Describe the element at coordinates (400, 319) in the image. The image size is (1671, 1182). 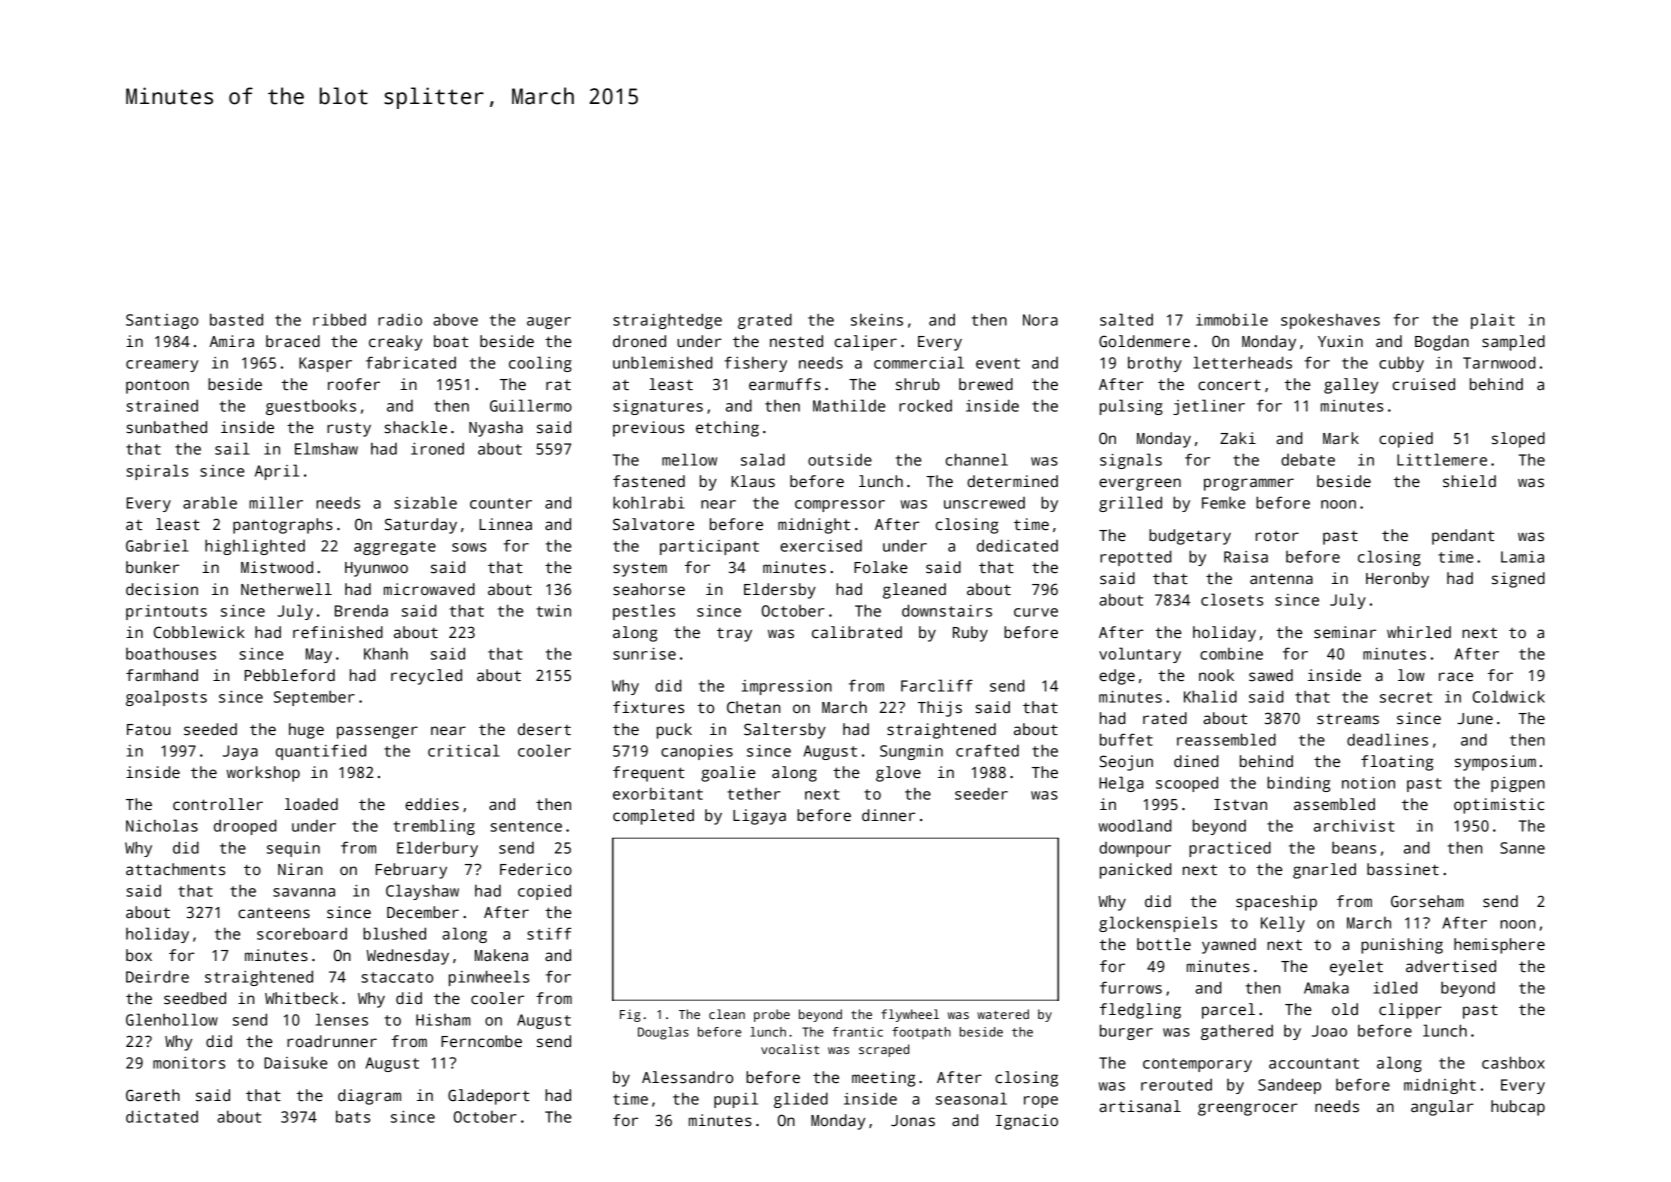
I see `radio` at that location.
